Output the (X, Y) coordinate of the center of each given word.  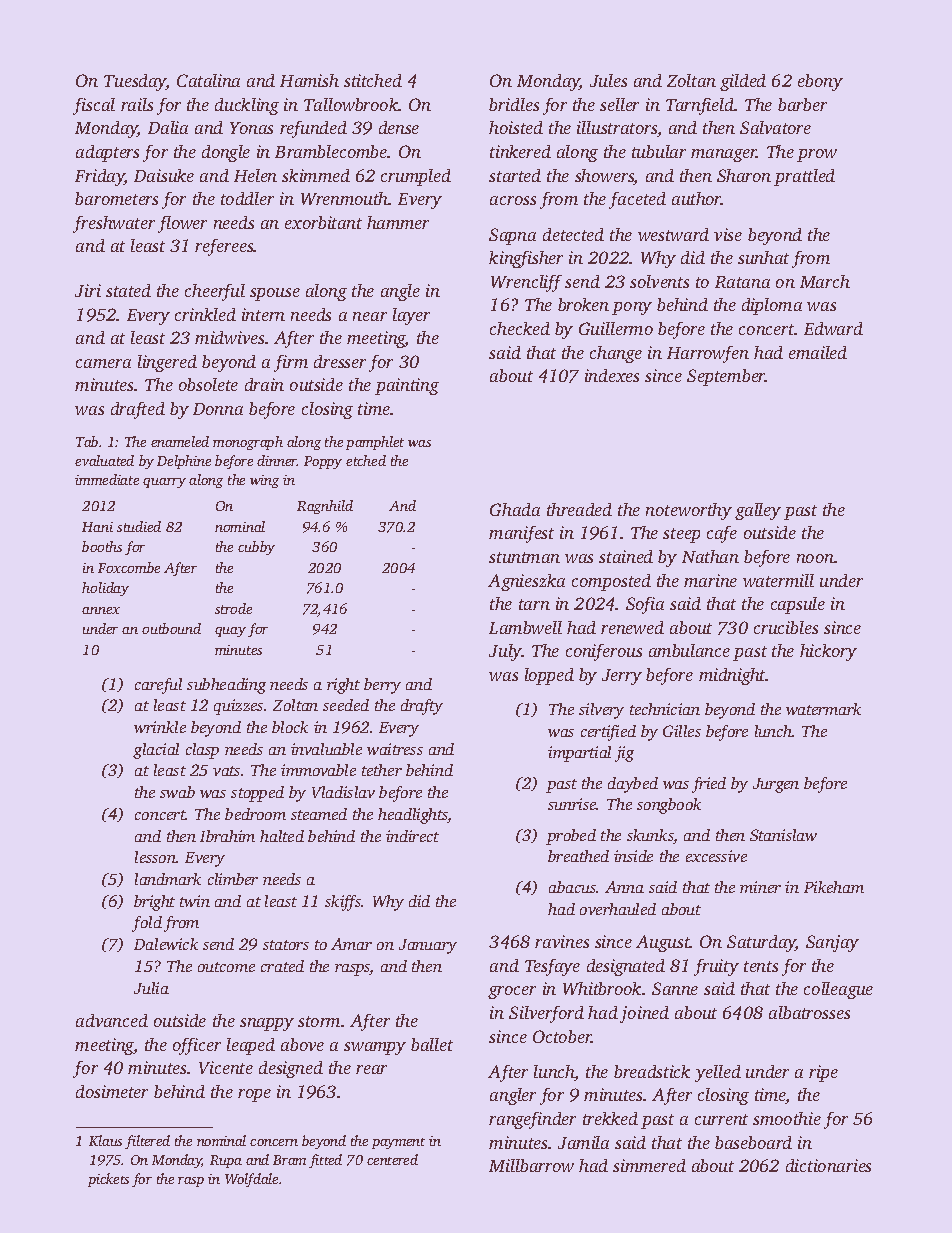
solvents (659, 281)
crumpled (416, 177)
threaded (579, 509)
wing (264, 481)
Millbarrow (531, 1165)
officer (197, 1046)
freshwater (114, 224)
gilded (743, 82)
